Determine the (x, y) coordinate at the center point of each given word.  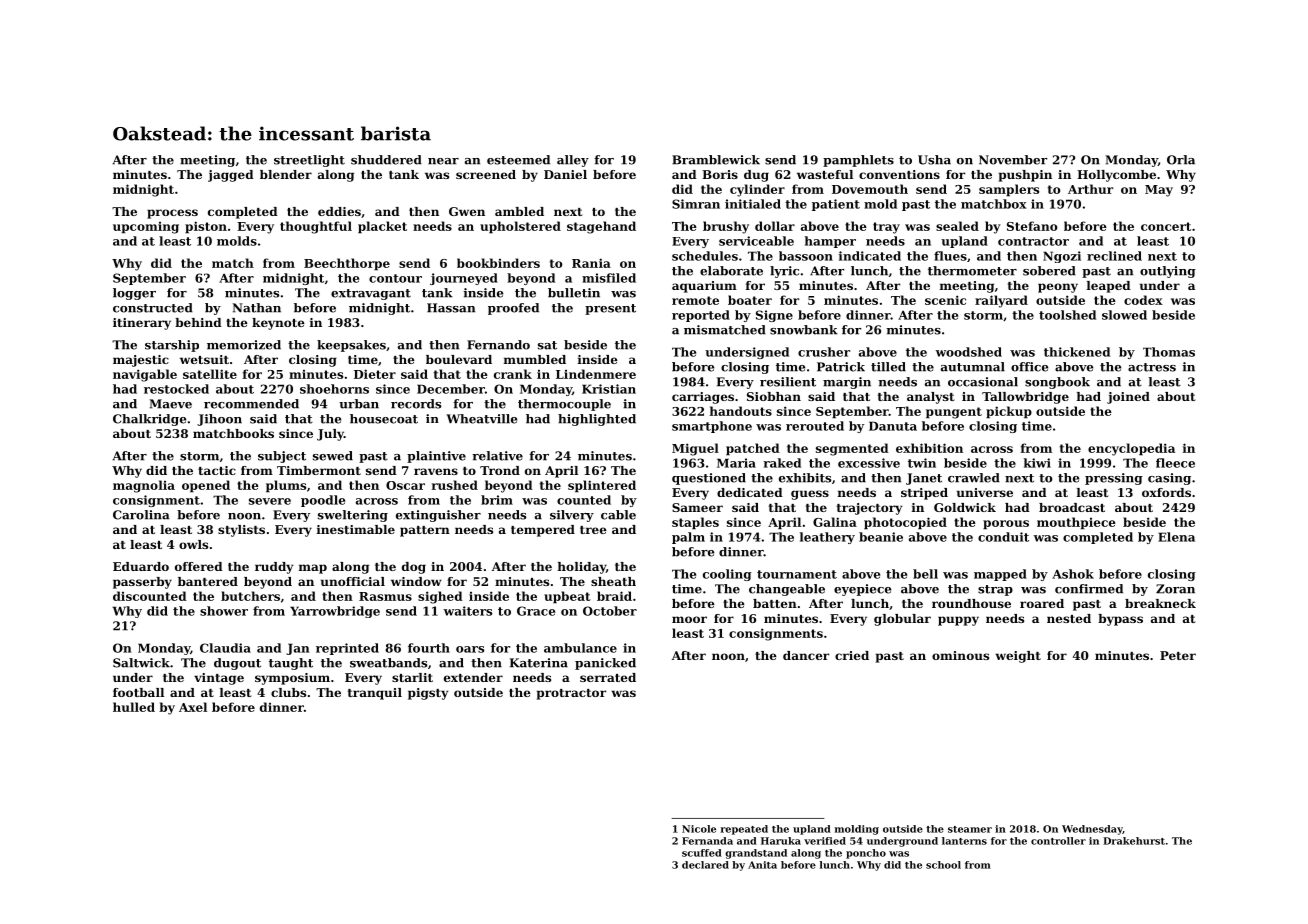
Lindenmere (596, 374)
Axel (193, 707)
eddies (339, 211)
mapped (1000, 575)
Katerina (539, 663)
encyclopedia (1131, 449)
